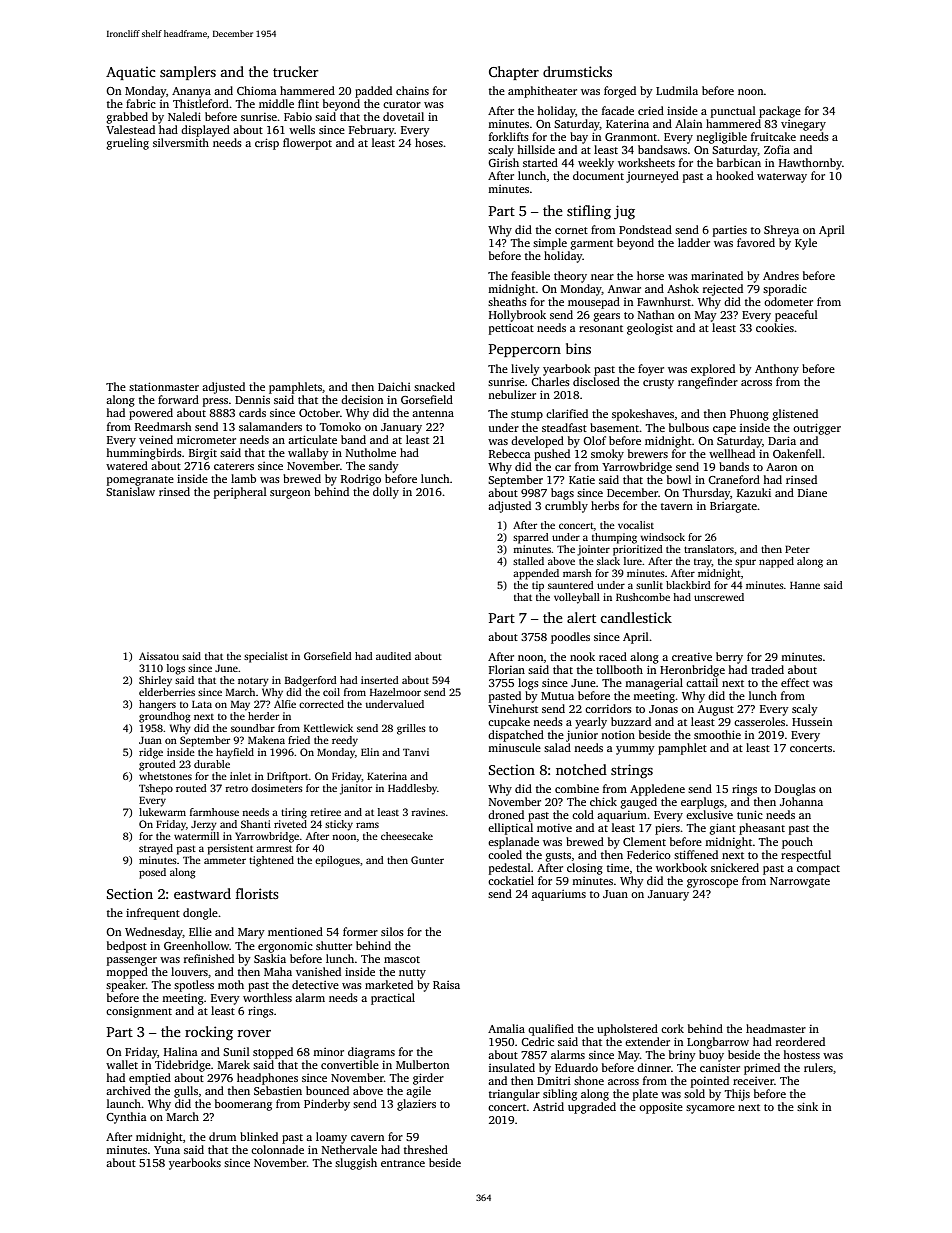  What do you see at coordinates (167, 1150) in the page?
I see `Yuna` at bounding box center [167, 1150].
